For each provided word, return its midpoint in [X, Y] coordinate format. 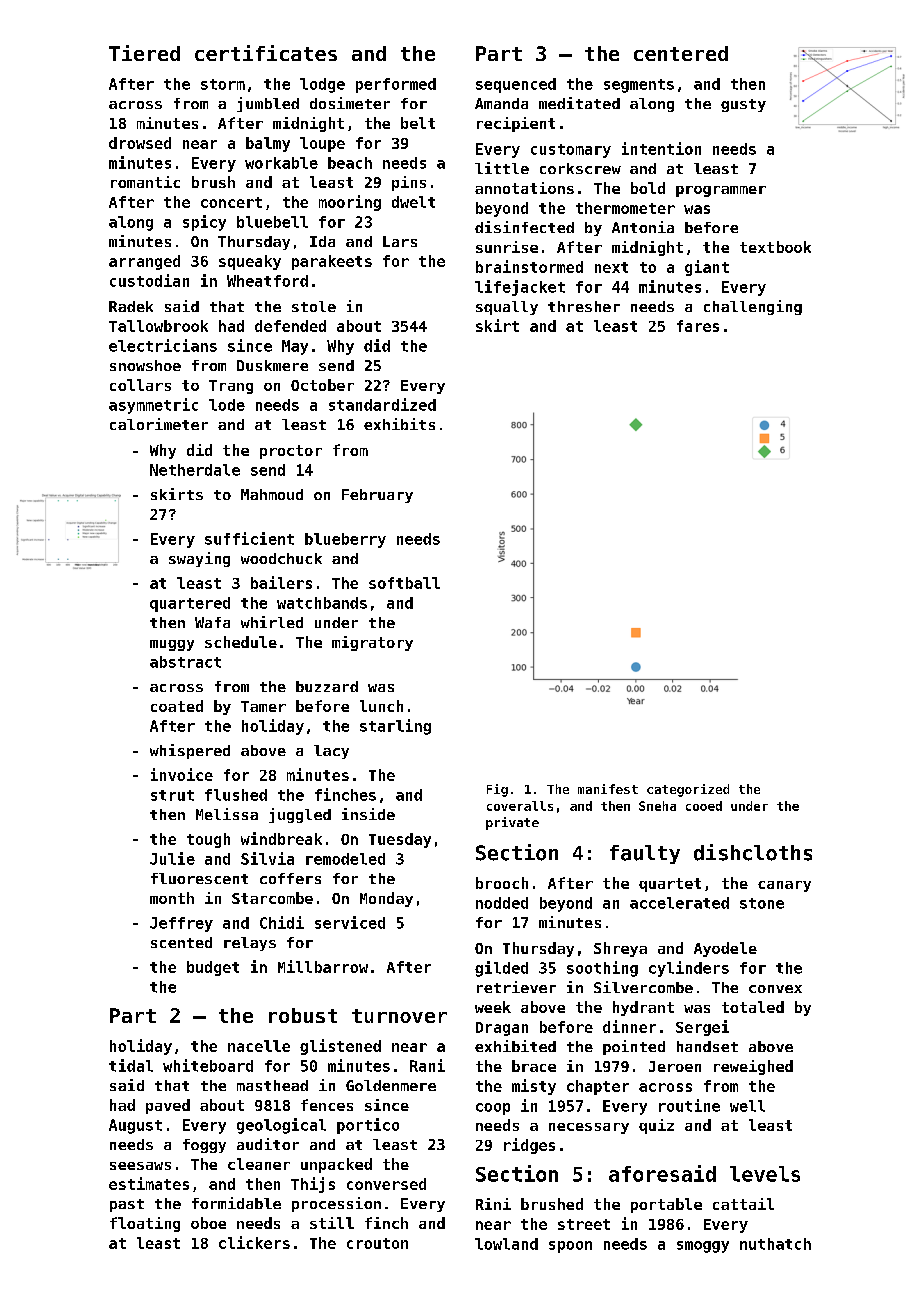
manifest [608, 789]
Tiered [144, 53]
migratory [372, 643]
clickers [254, 1242]
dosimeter [350, 103]
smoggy [703, 1247]
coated [177, 706]
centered [681, 53]
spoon [570, 1247]
